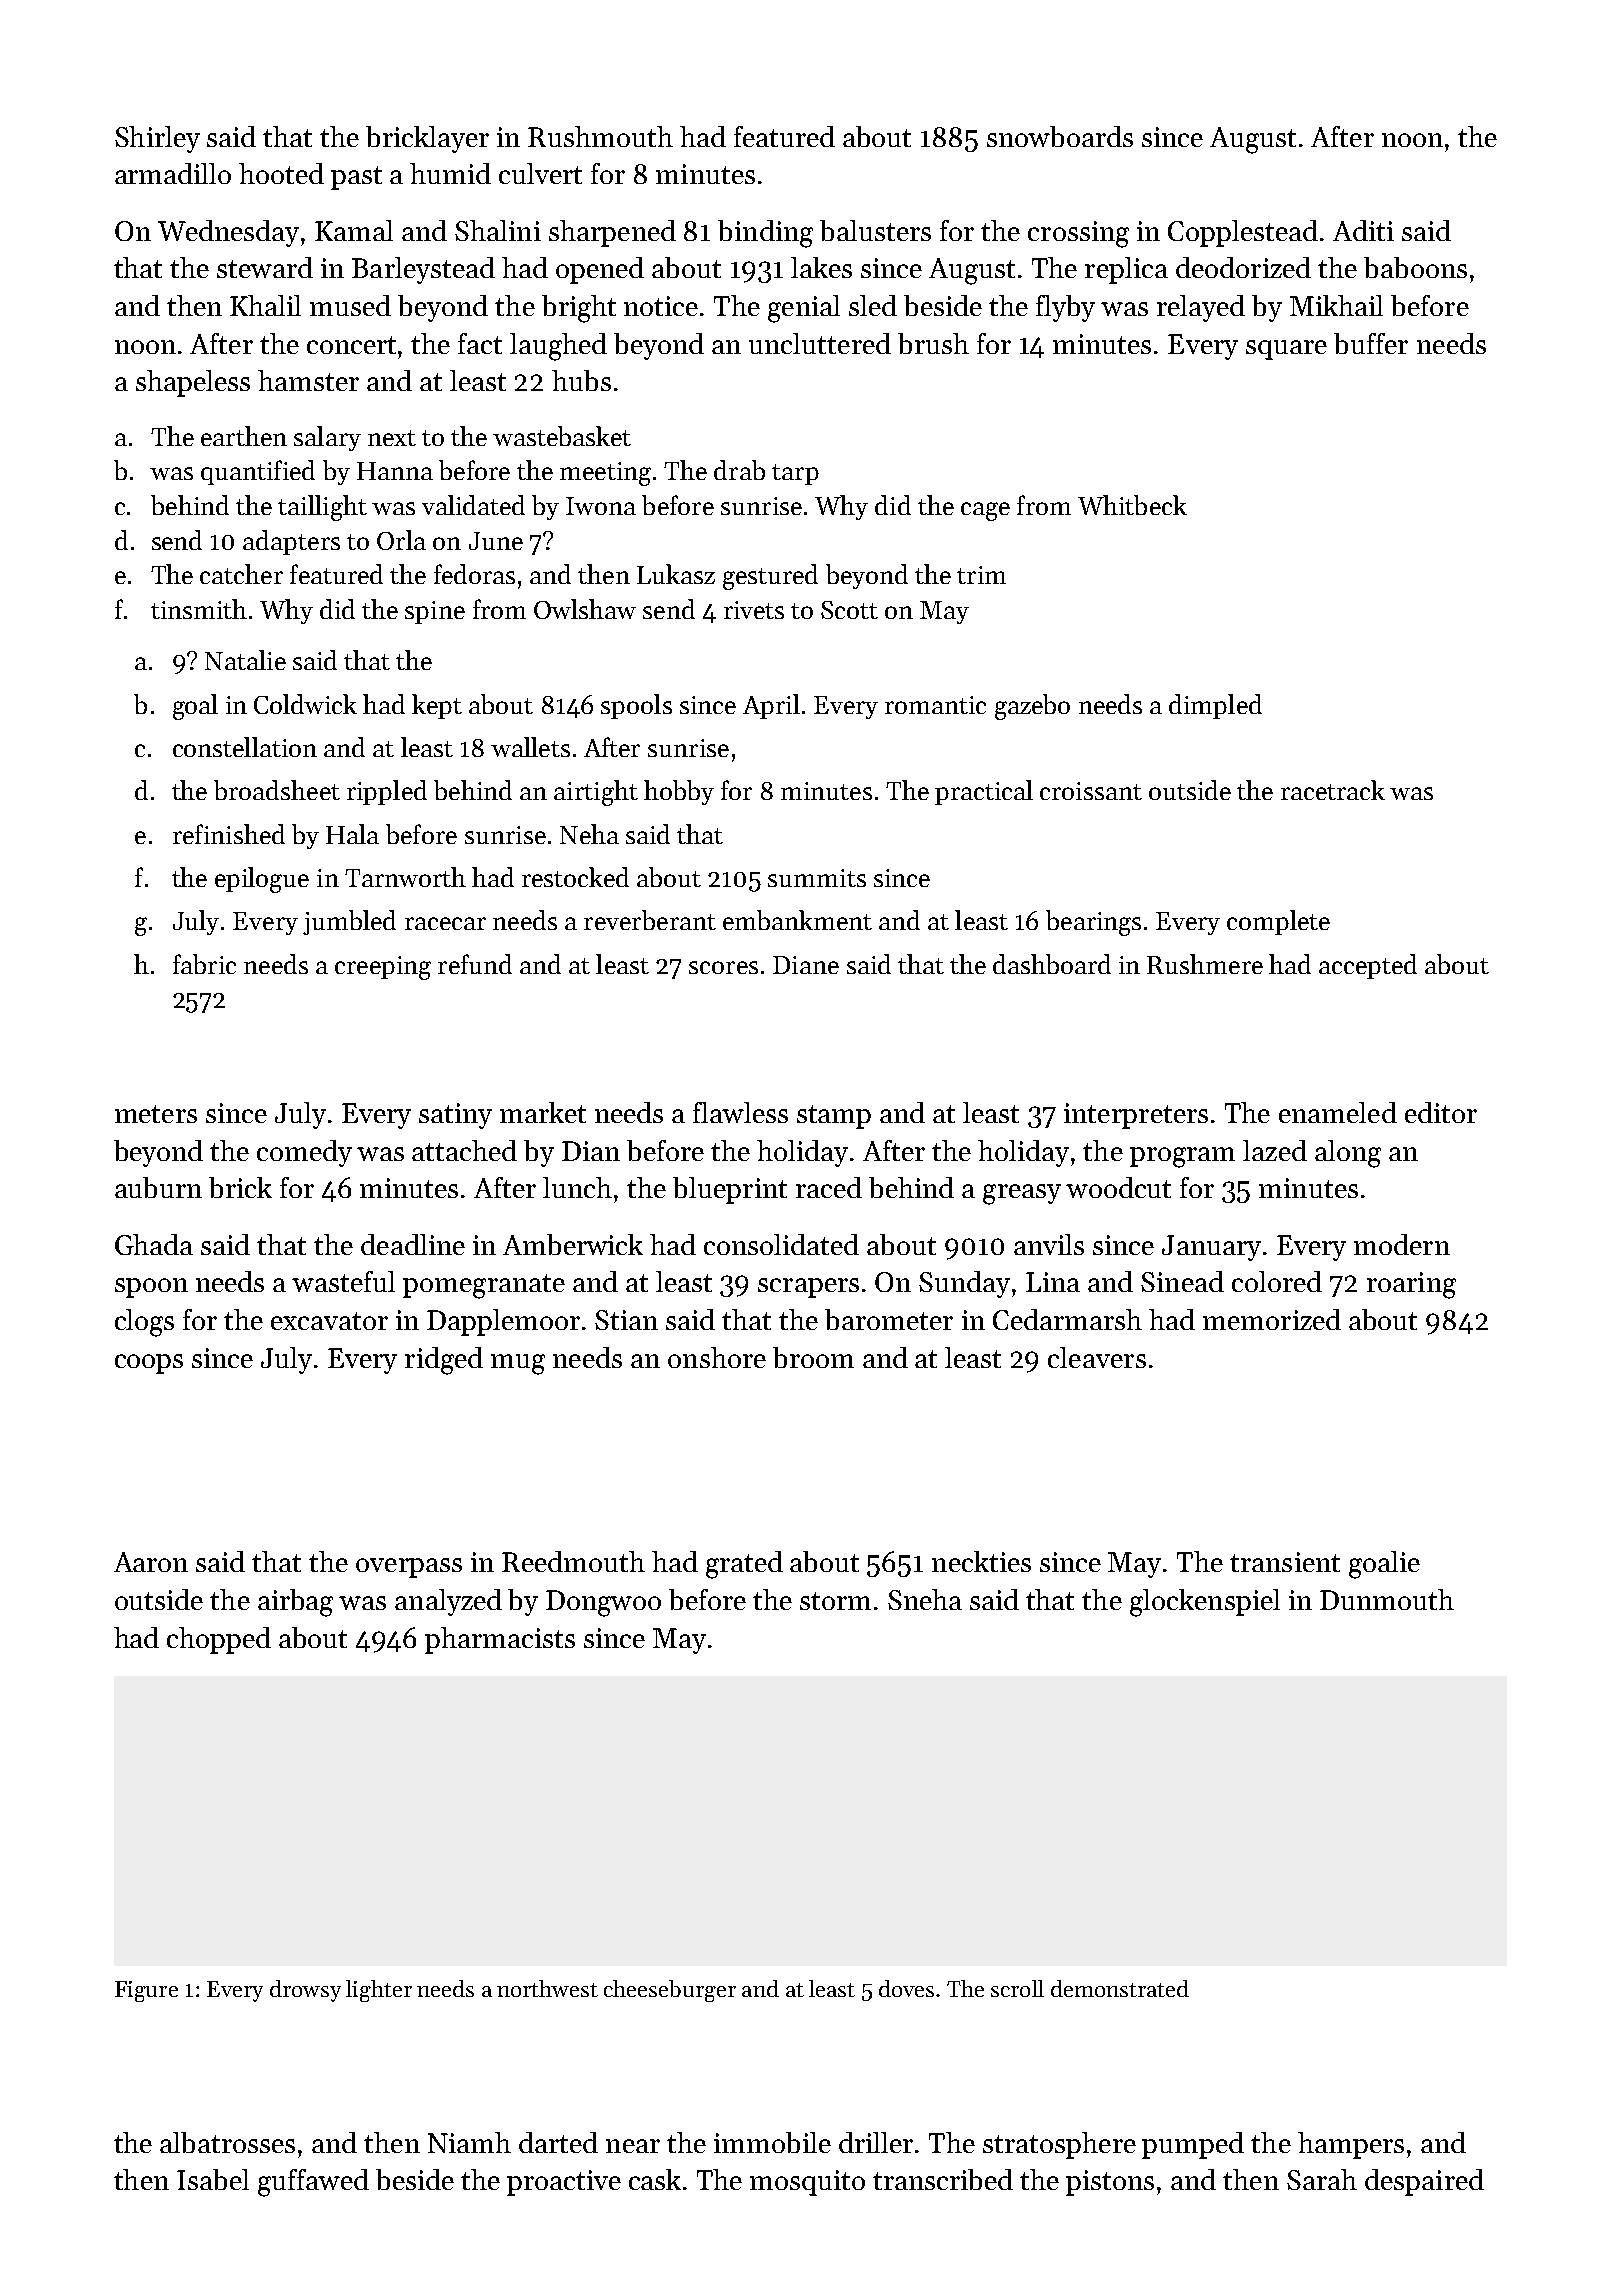 The width and height of the image is (1620, 2292). Describe the element at coordinates (797, 920) in the image. I see `embankment` at that location.
